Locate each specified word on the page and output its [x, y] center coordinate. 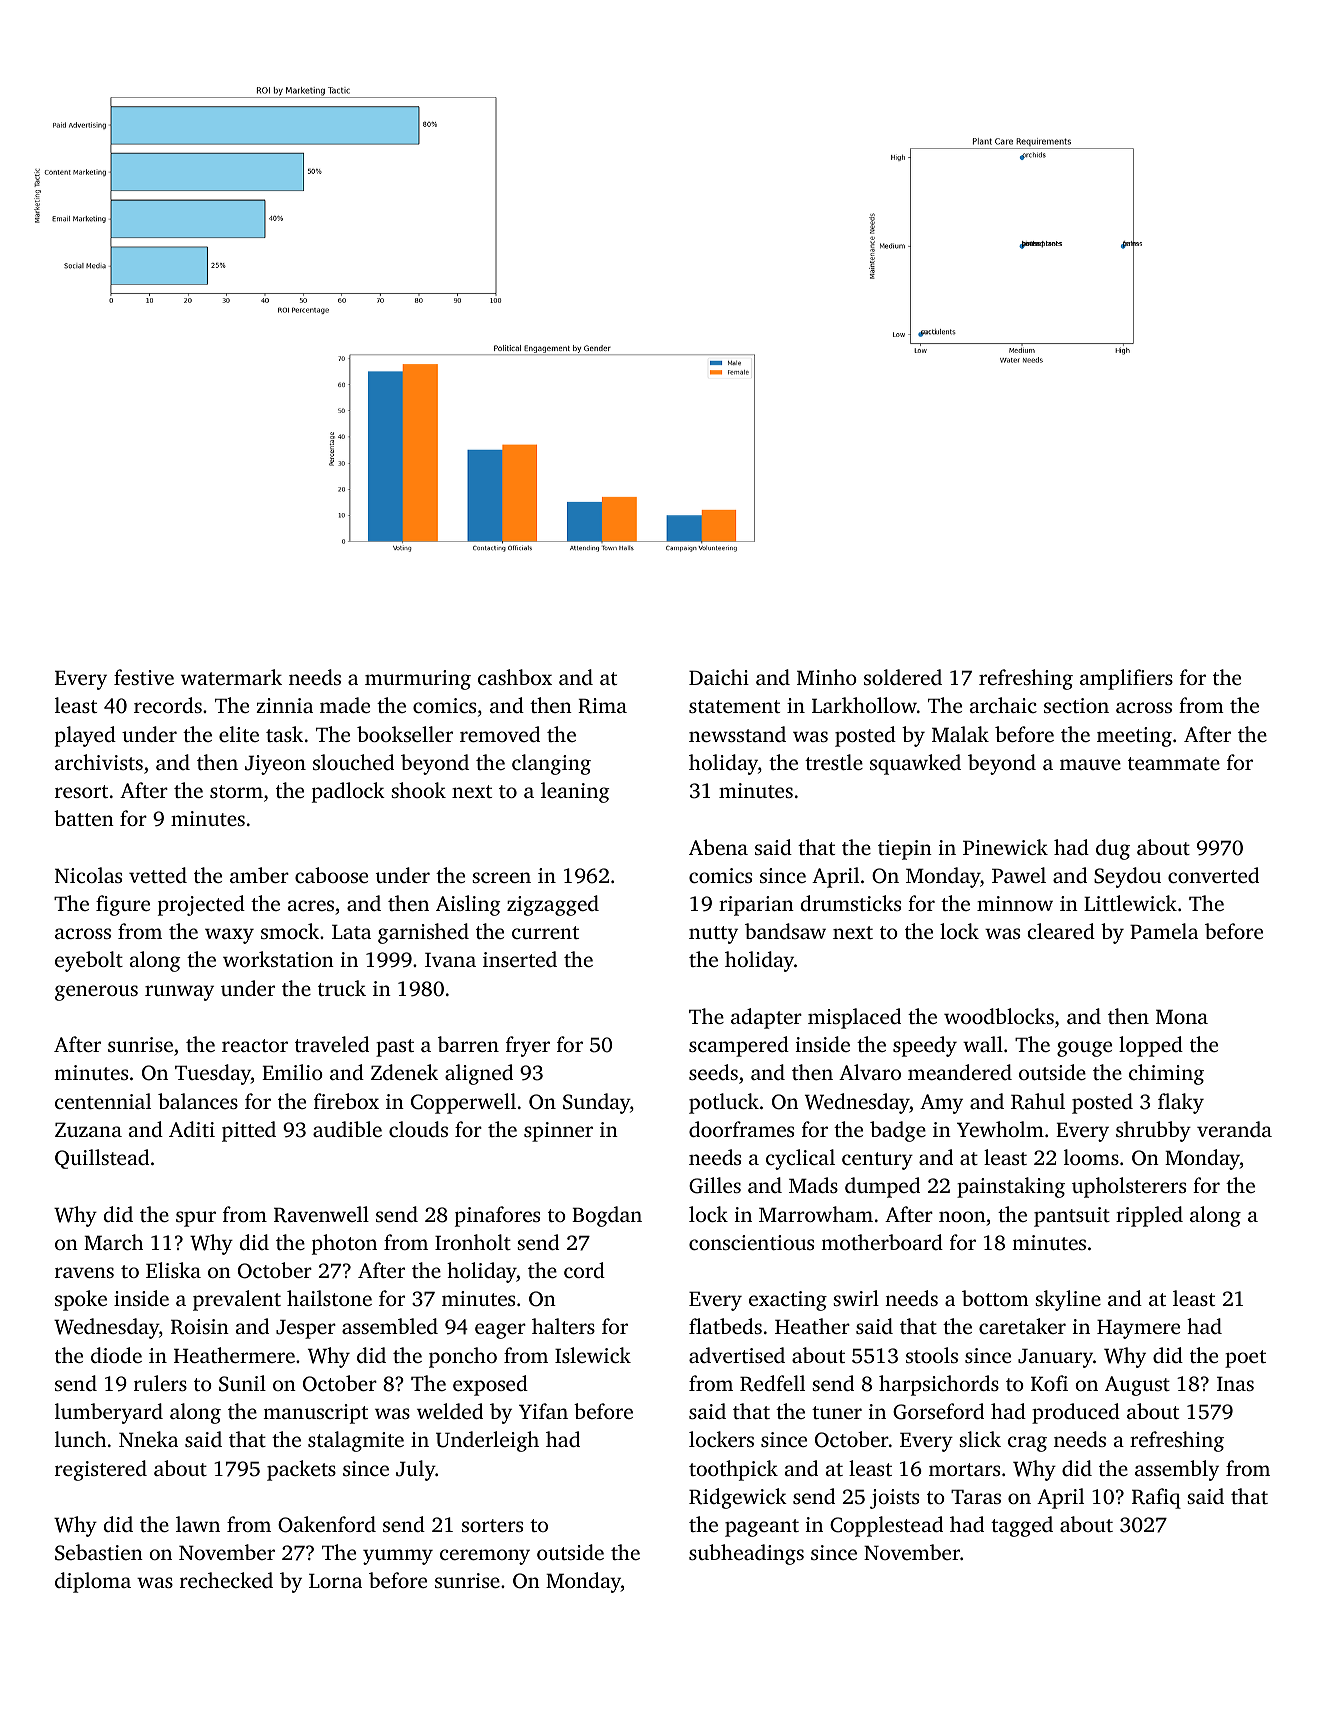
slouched [353, 762]
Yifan [543, 1411]
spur [196, 1219]
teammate [1174, 763]
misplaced [854, 1018]
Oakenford [327, 1524]
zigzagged [553, 905]
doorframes [741, 1129]
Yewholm [1000, 1129]
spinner [558, 1132]
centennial [103, 1101]
